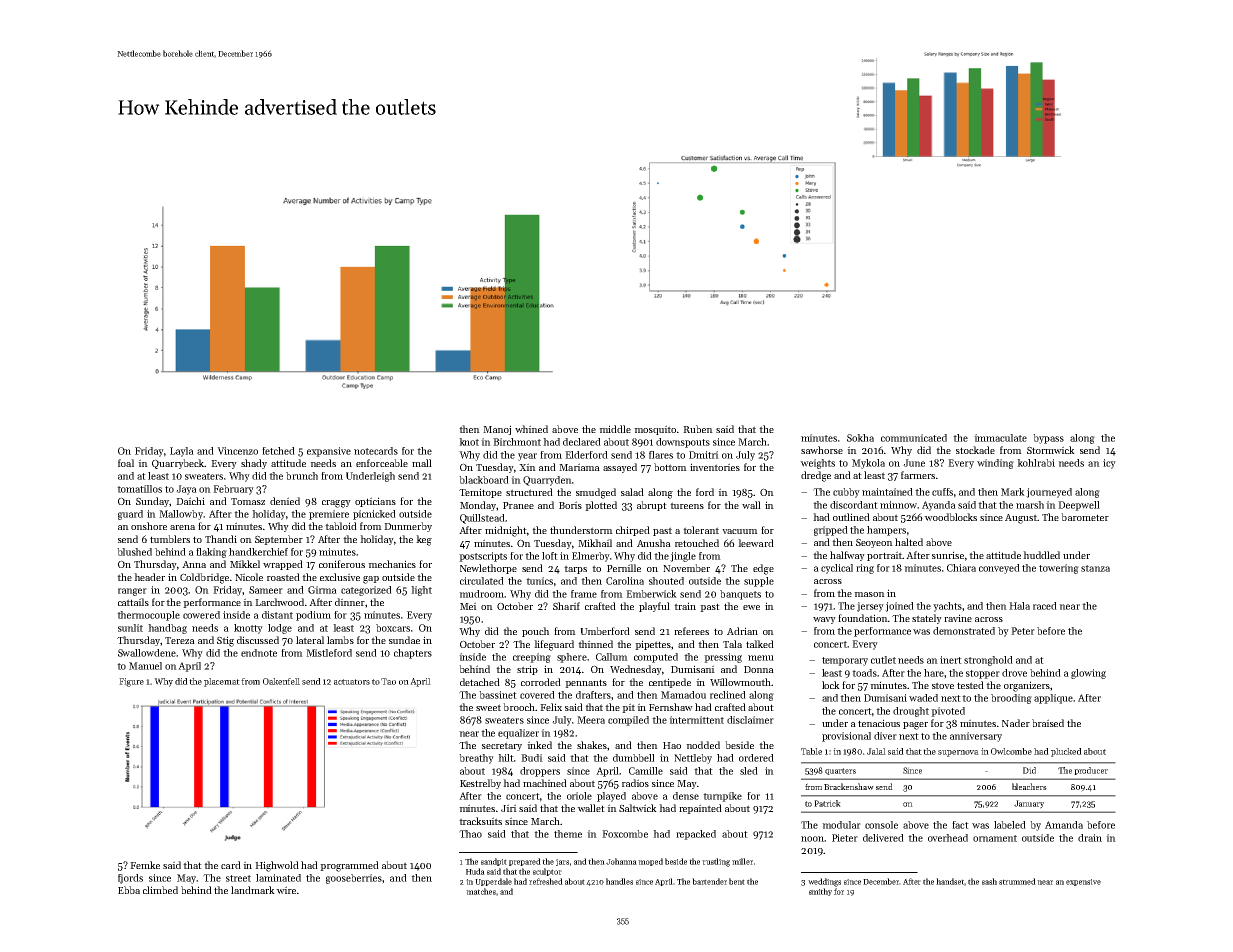 The height and width of the document is (952, 1233). I want to click on glowing, so click(1088, 674).
